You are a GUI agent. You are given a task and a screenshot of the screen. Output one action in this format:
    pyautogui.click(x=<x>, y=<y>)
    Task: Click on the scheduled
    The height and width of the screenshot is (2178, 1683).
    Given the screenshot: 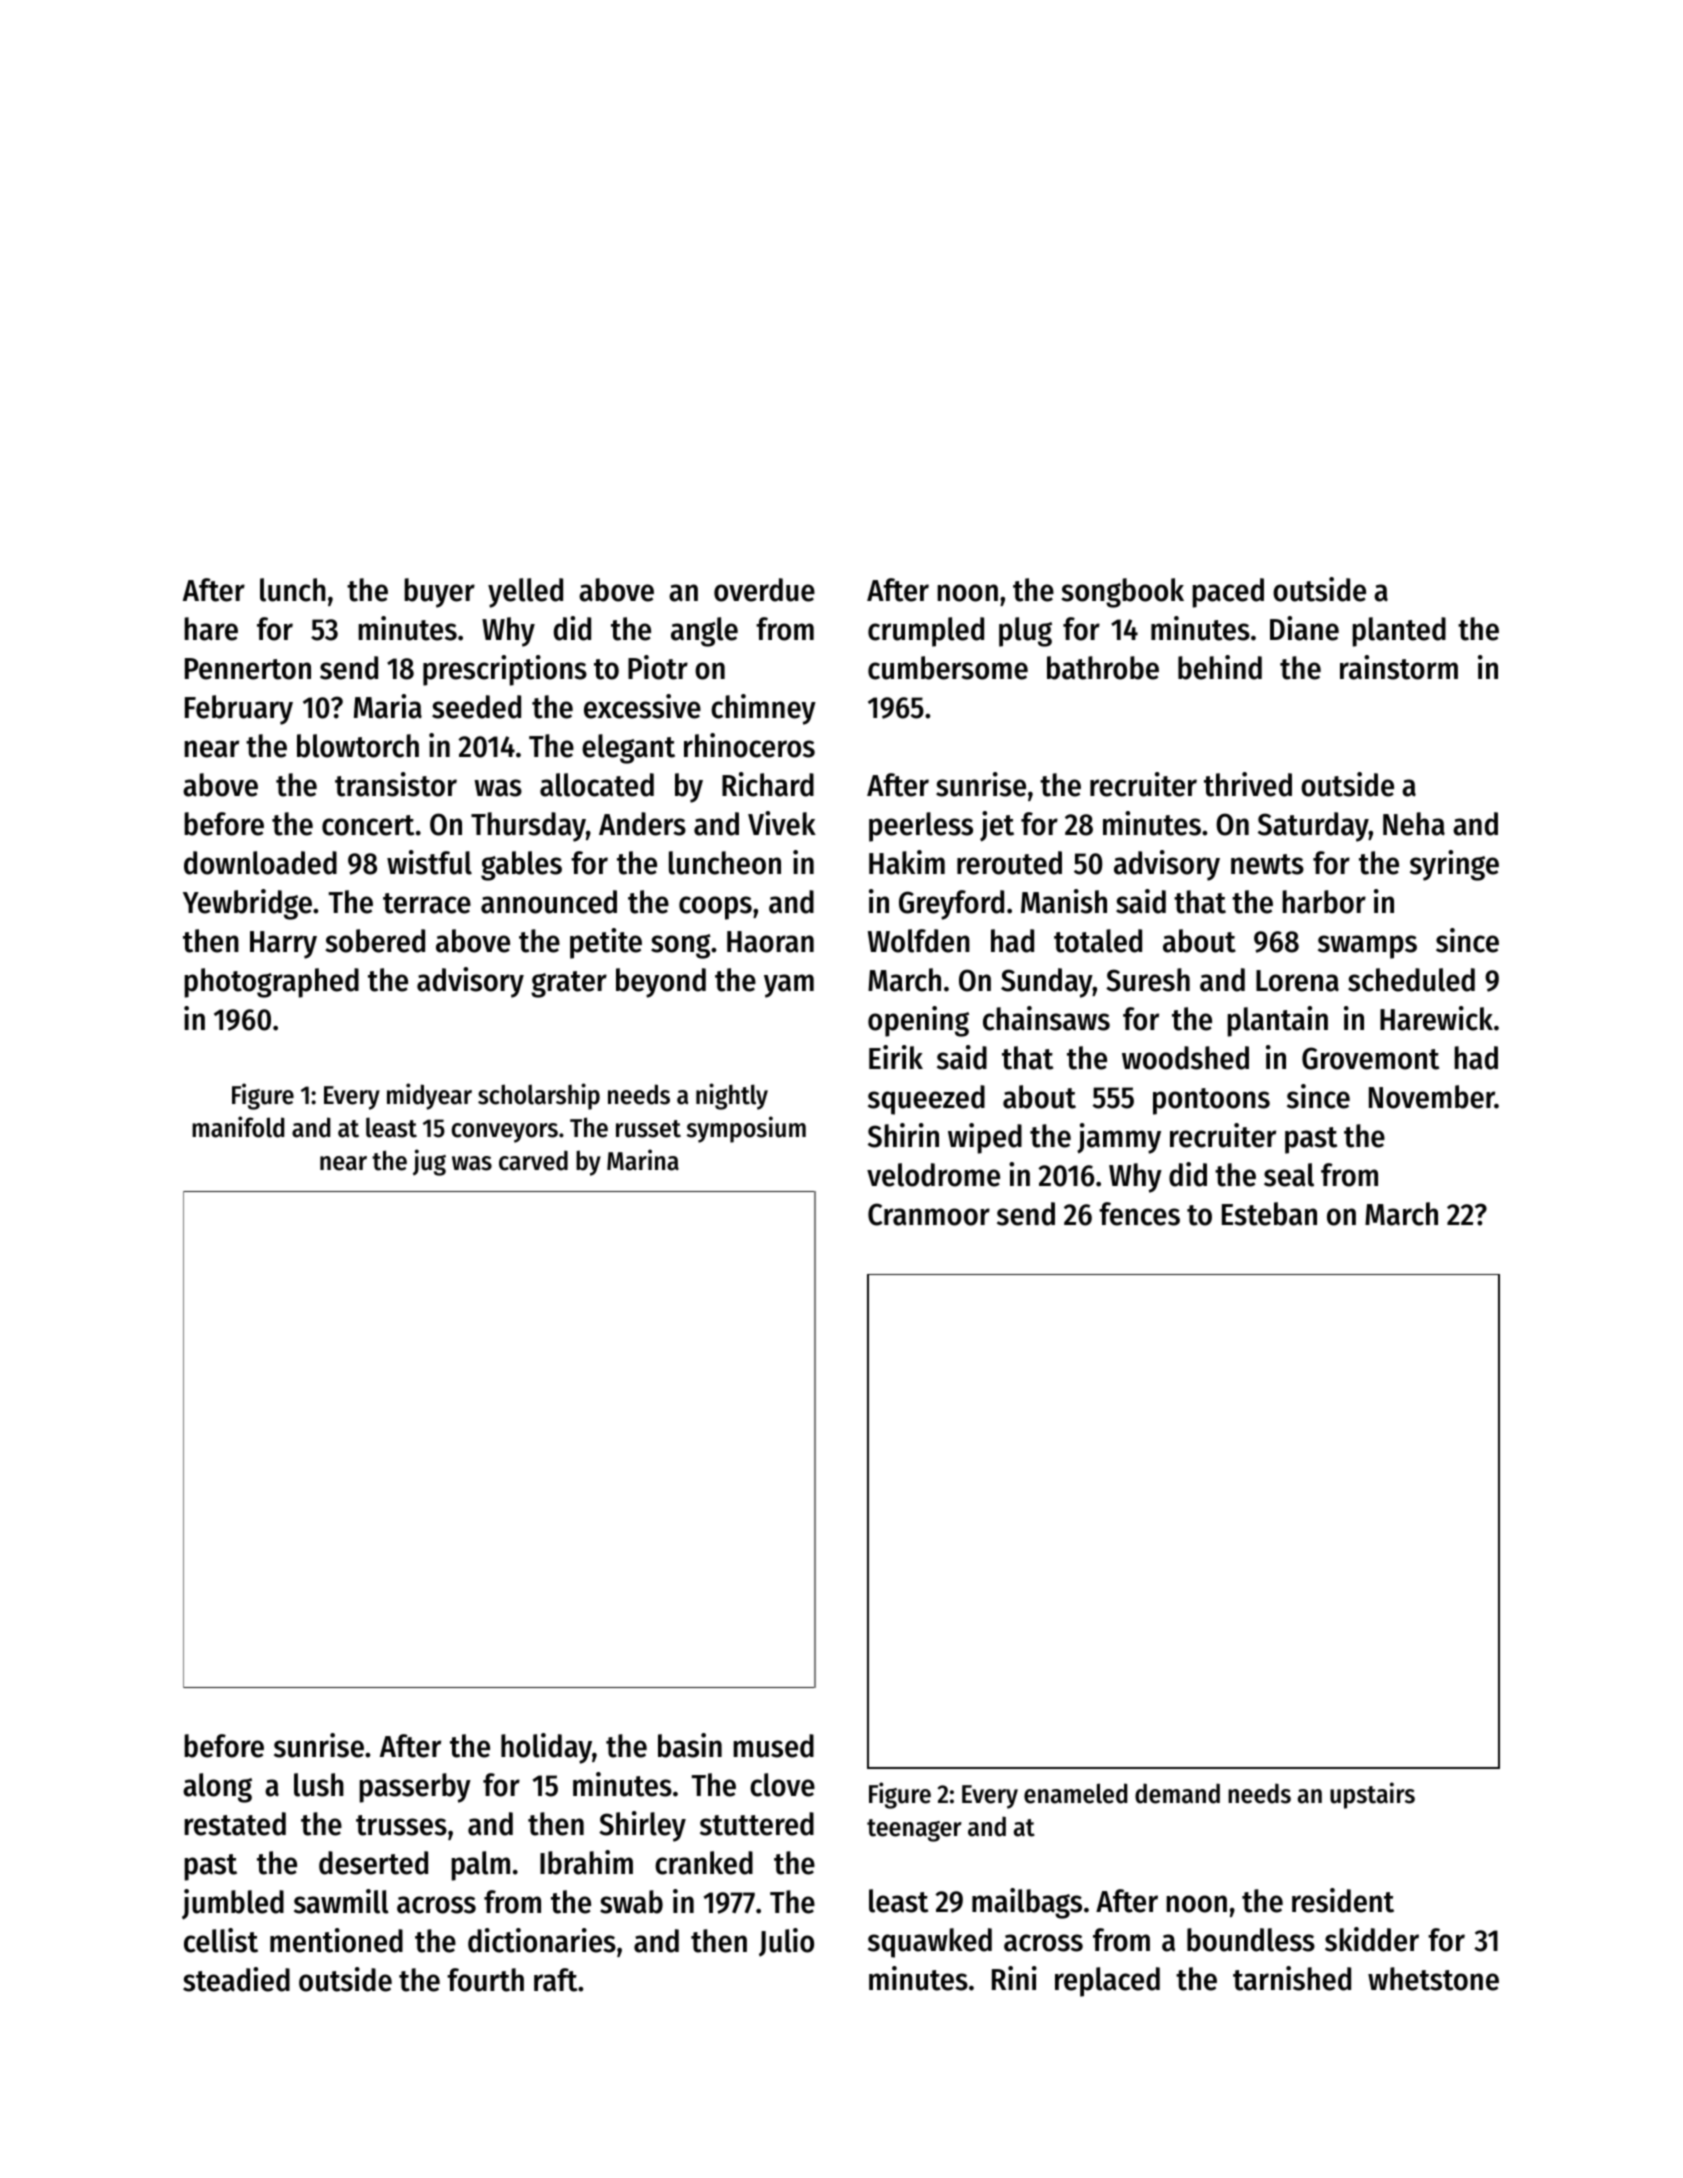 What is the action you would take?
    pyautogui.click(x=1411, y=980)
